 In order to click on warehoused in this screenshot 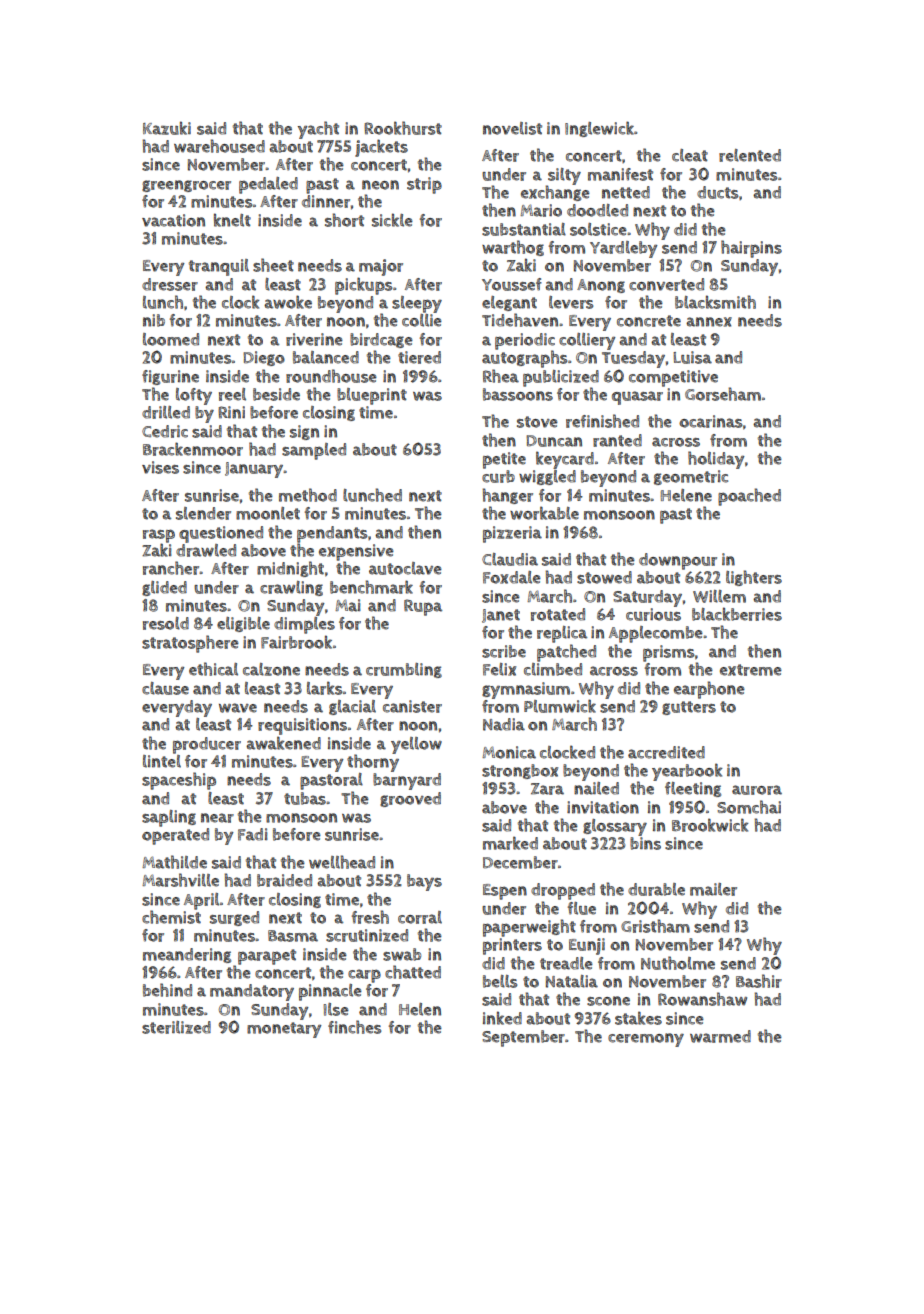, I will do `click(219, 146)`.
